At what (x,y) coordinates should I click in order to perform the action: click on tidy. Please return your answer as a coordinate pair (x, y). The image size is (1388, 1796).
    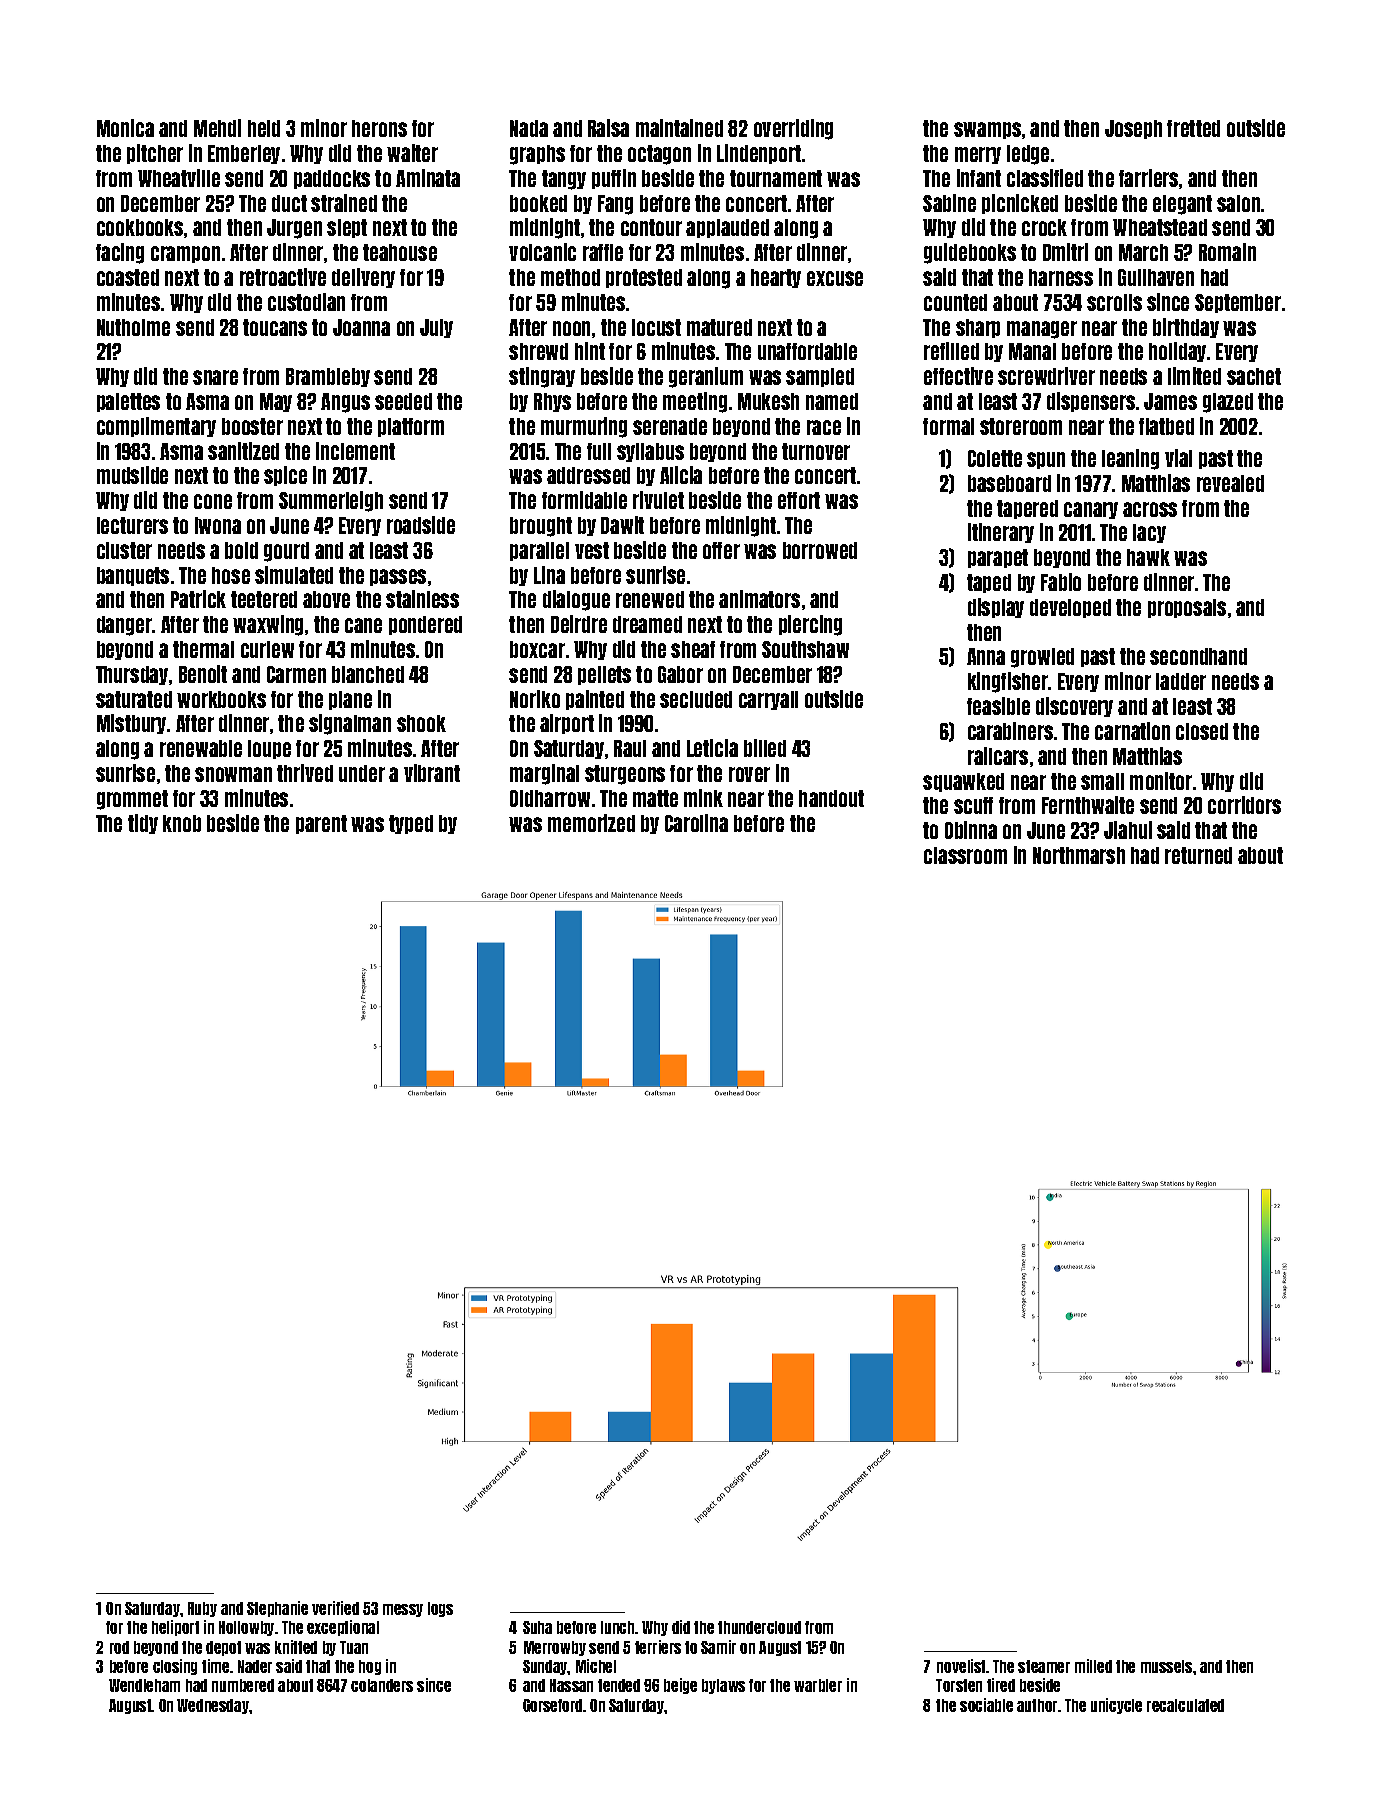
    Looking at the image, I should click on (143, 824).
